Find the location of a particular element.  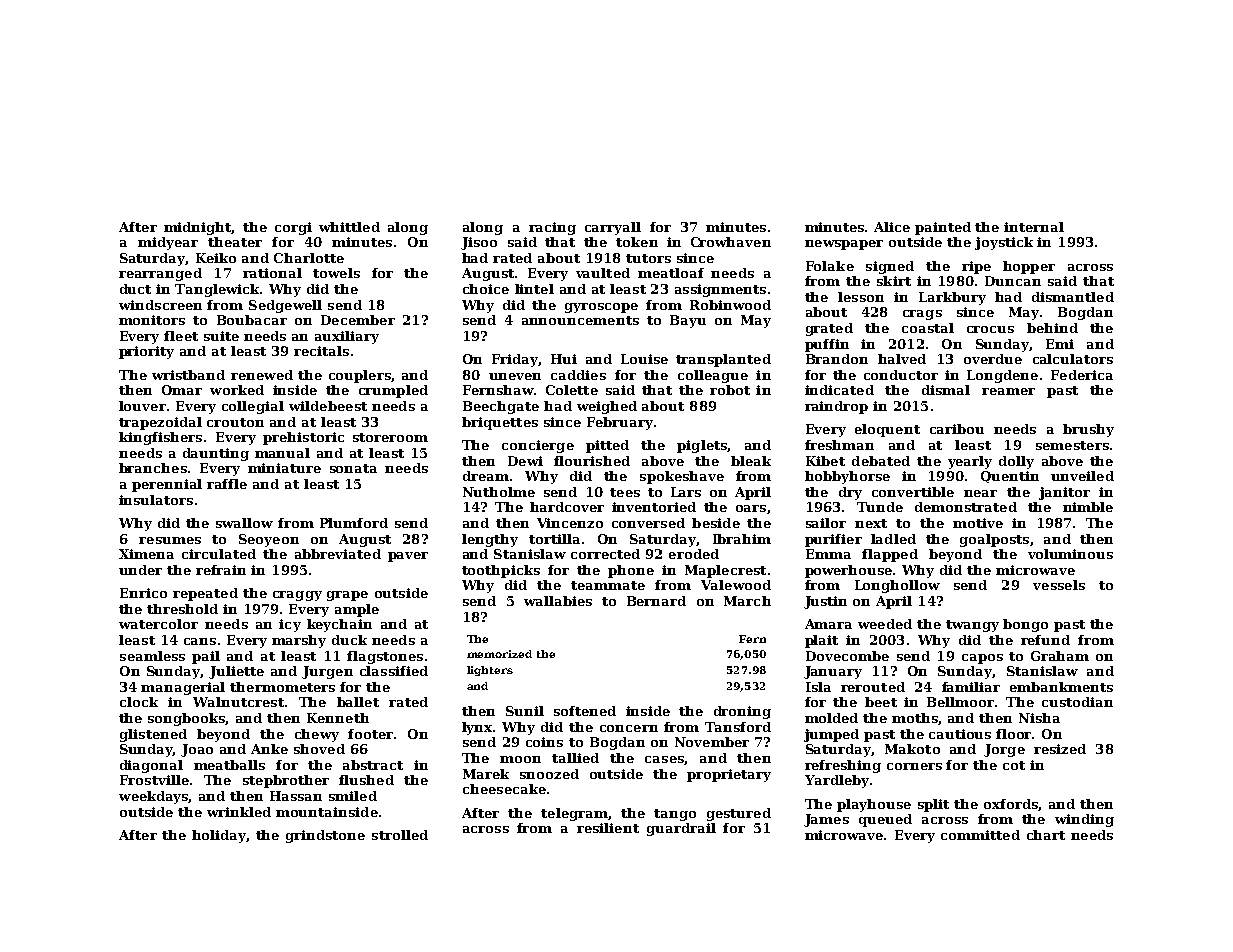

tango is located at coordinates (675, 815).
